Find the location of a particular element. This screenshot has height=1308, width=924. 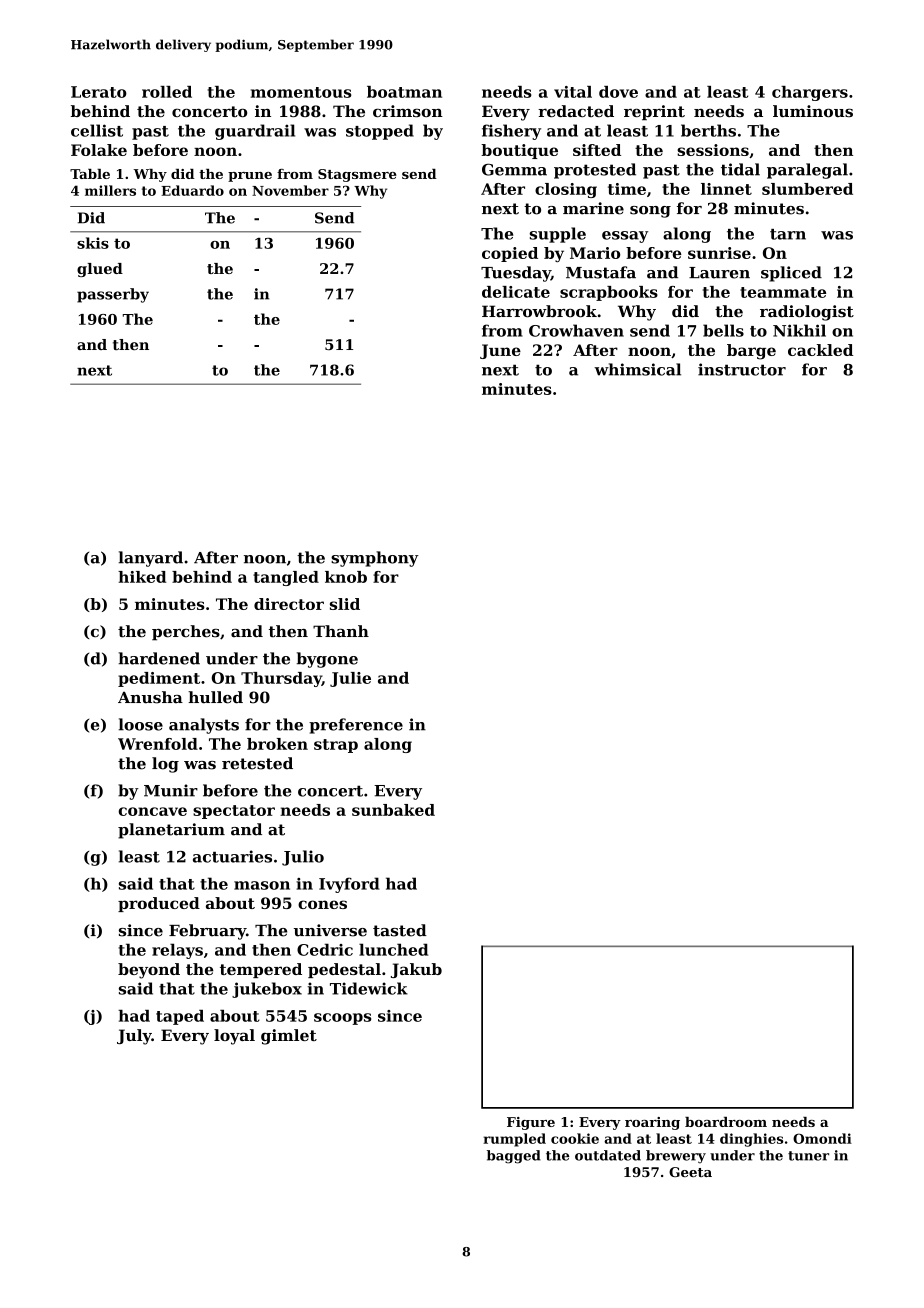

tangled is located at coordinates (286, 578).
